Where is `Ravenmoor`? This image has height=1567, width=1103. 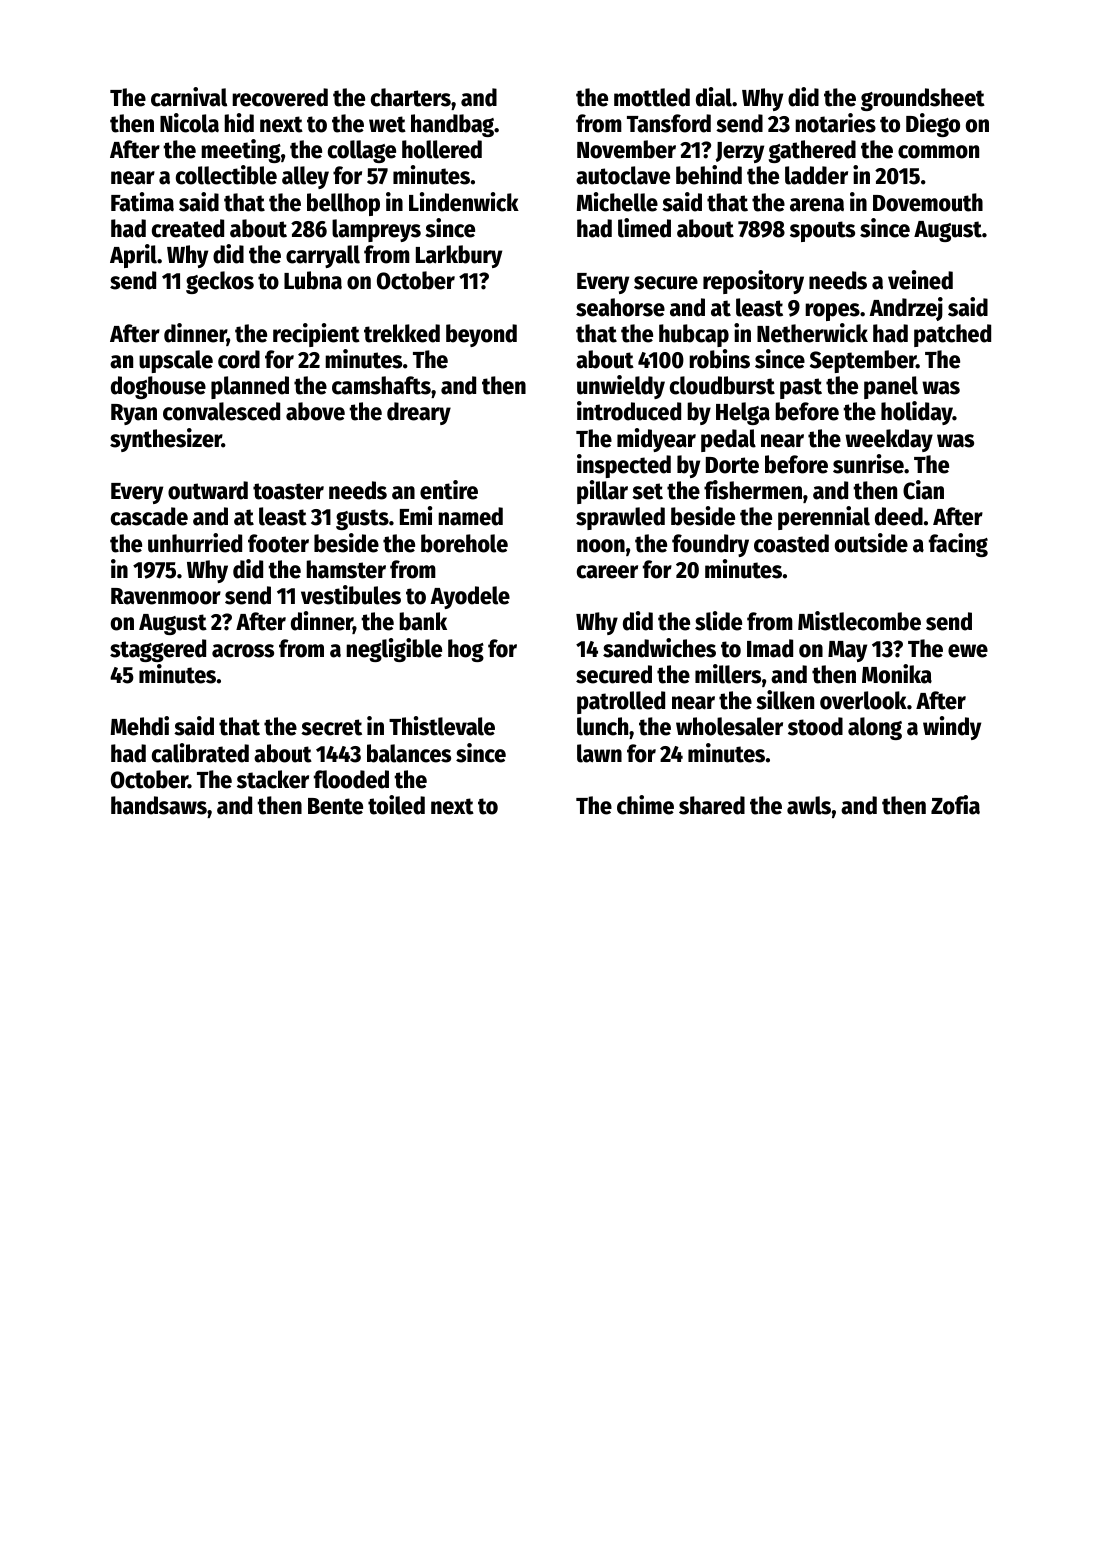 Ravenmoor is located at coordinates (166, 596).
